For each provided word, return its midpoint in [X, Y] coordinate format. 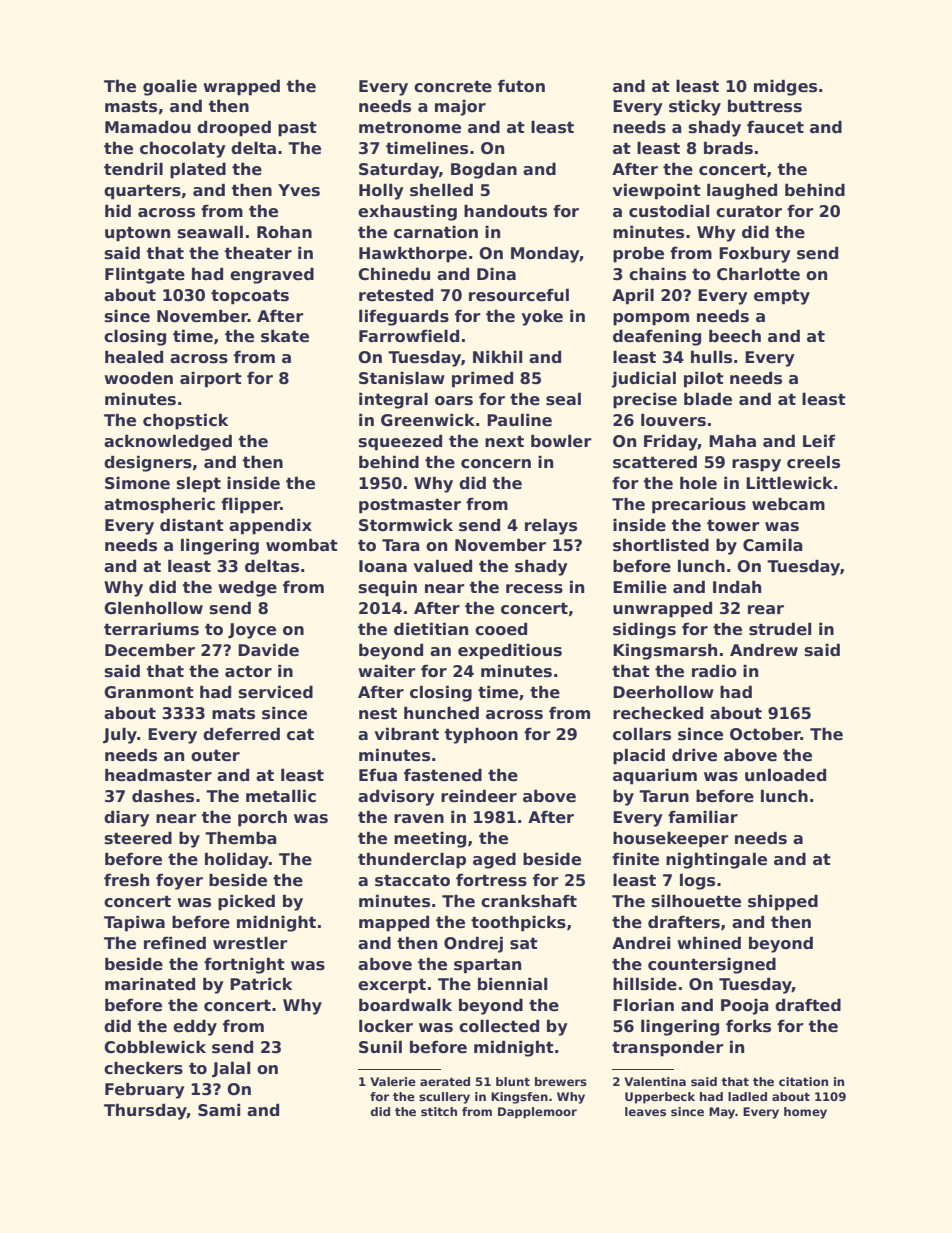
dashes [163, 796]
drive [694, 755]
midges [785, 87]
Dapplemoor [537, 1113]
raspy [756, 465]
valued [442, 565]
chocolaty [183, 149]
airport [211, 380]
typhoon [481, 736]
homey [805, 1113]
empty [782, 297]
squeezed [400, 442]
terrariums [151, 629]
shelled [441, 190]
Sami [219, 1110]
